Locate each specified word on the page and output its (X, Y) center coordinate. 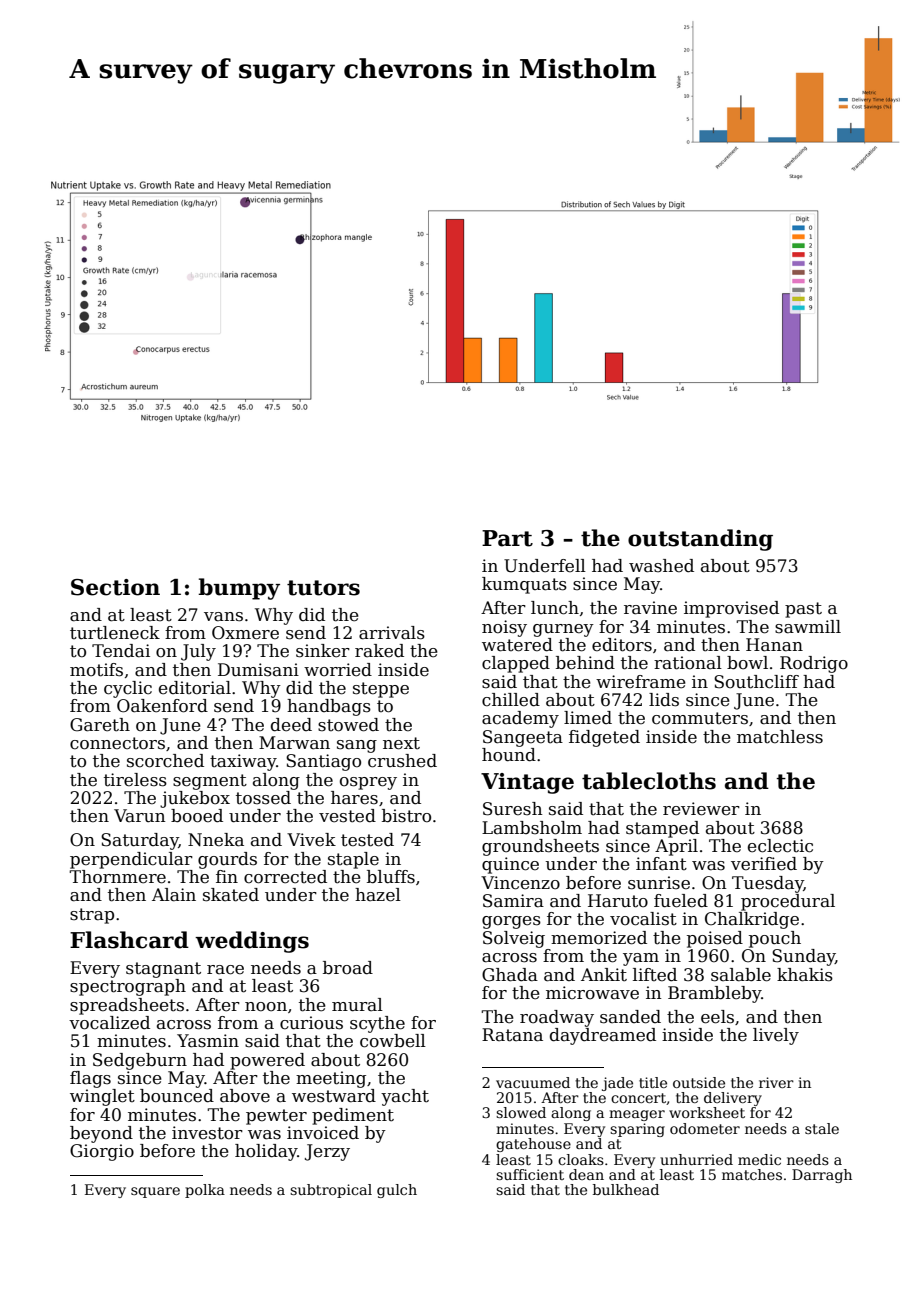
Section (115, 587)
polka (205, 1191)
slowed (521, 1112)
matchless (780, 737)
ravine (650, 608)
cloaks (581, 1159)
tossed (263, 798)
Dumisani (258, 670)
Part (507, 538)
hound (509, 755)
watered (517, 645)
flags (90, 1079)
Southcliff (756, 682)
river (776, 1082)
